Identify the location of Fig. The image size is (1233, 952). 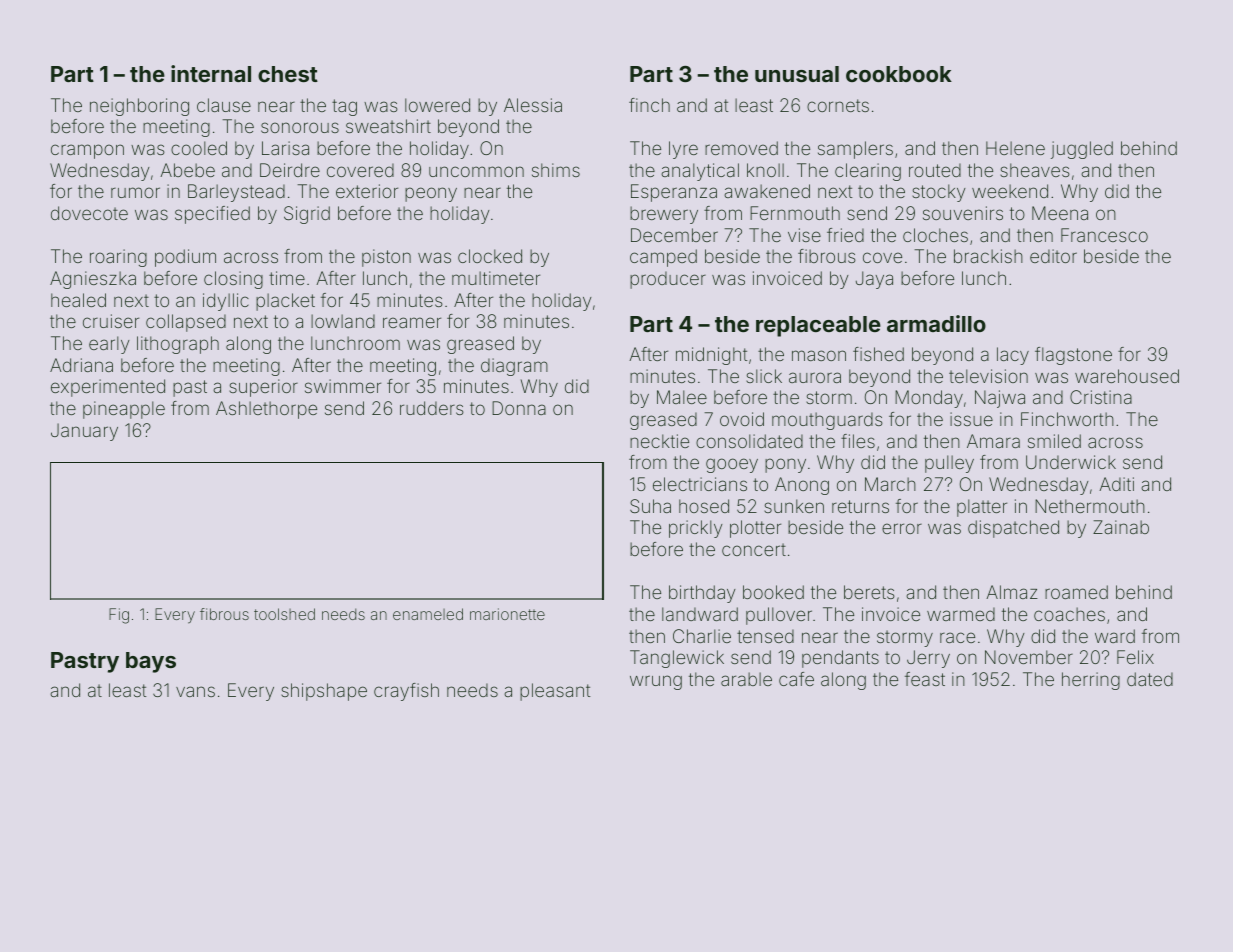
(119, 616).
